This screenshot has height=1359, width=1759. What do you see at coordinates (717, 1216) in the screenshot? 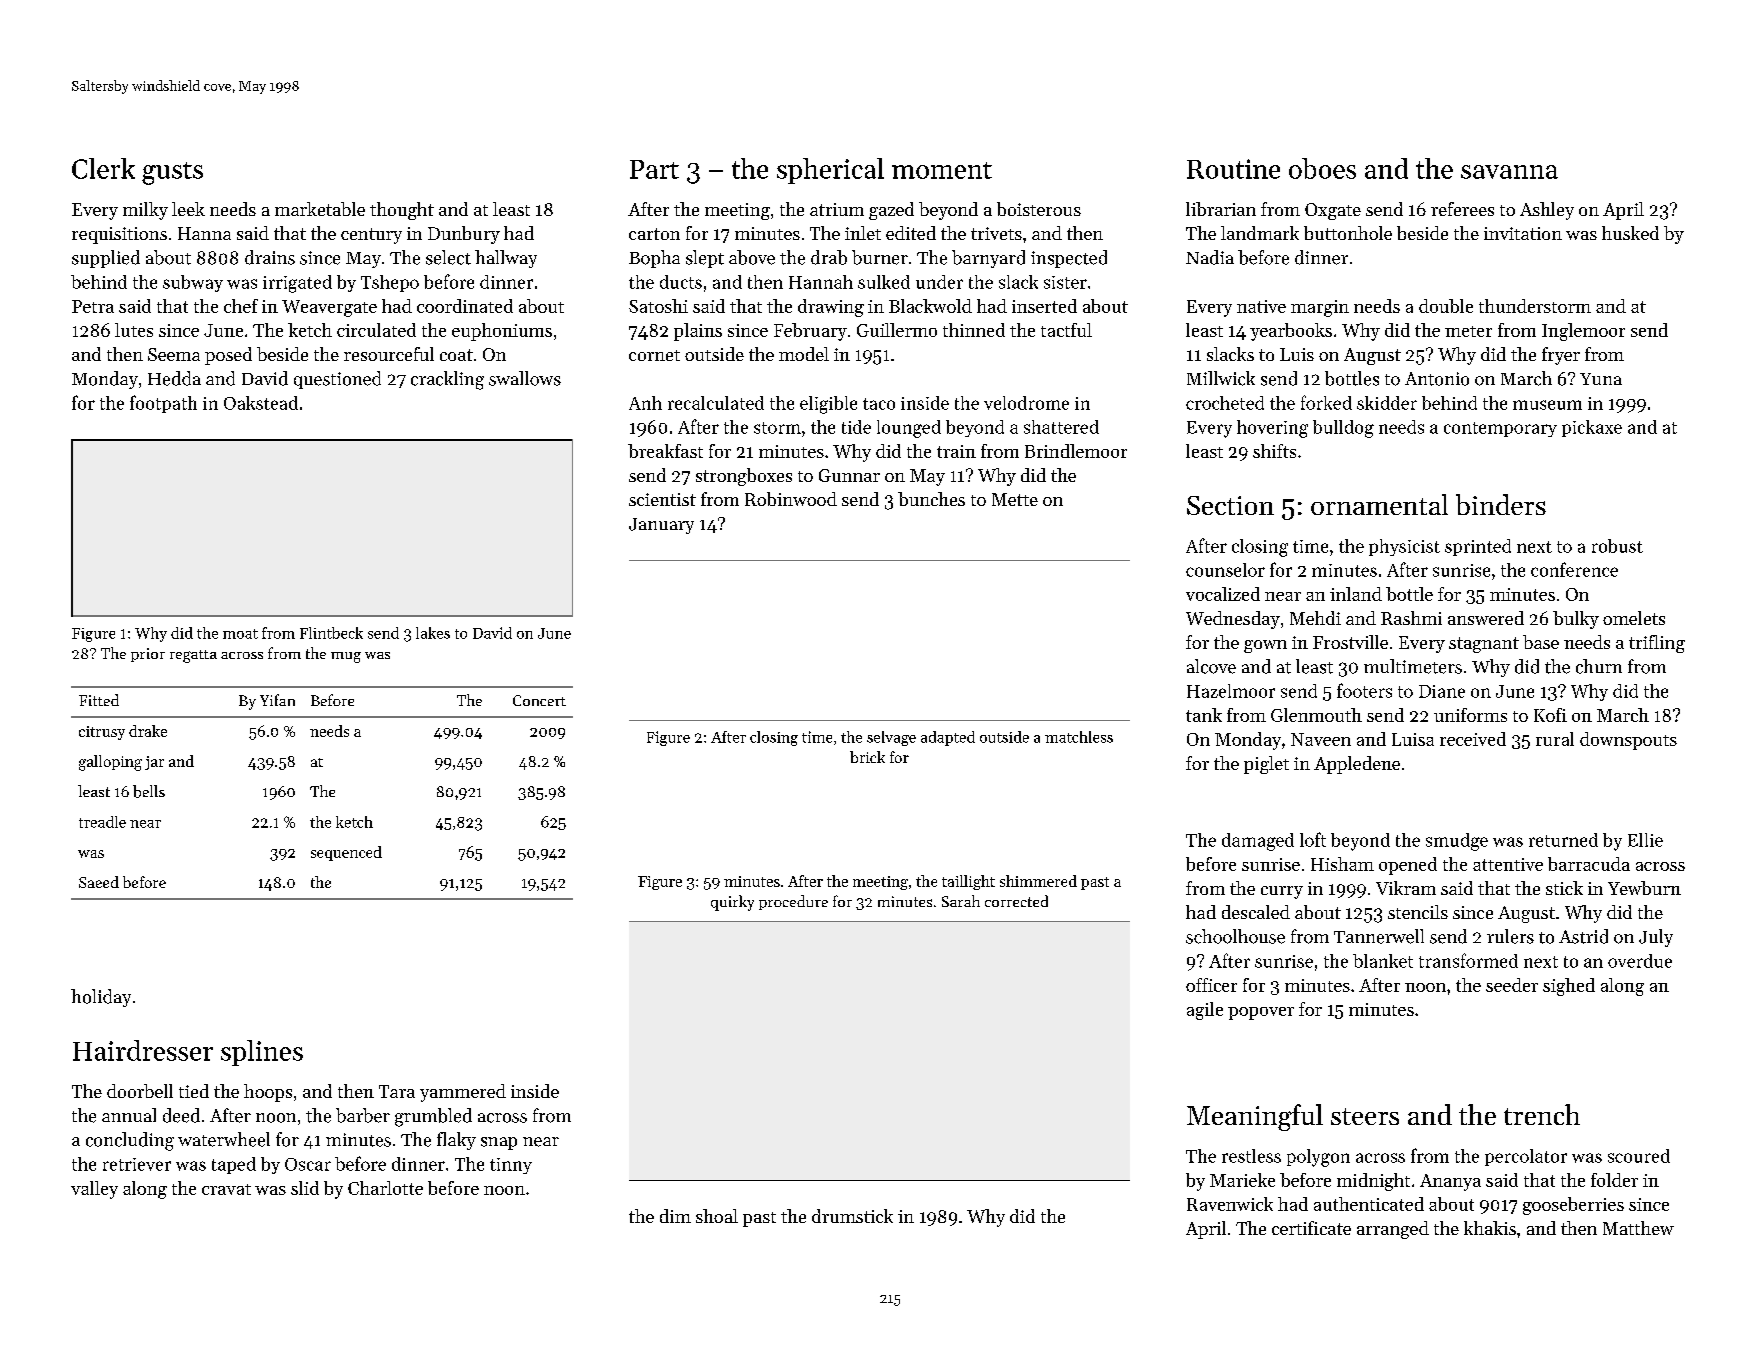
I see `shoal` at bounding box center [717, 1216].
